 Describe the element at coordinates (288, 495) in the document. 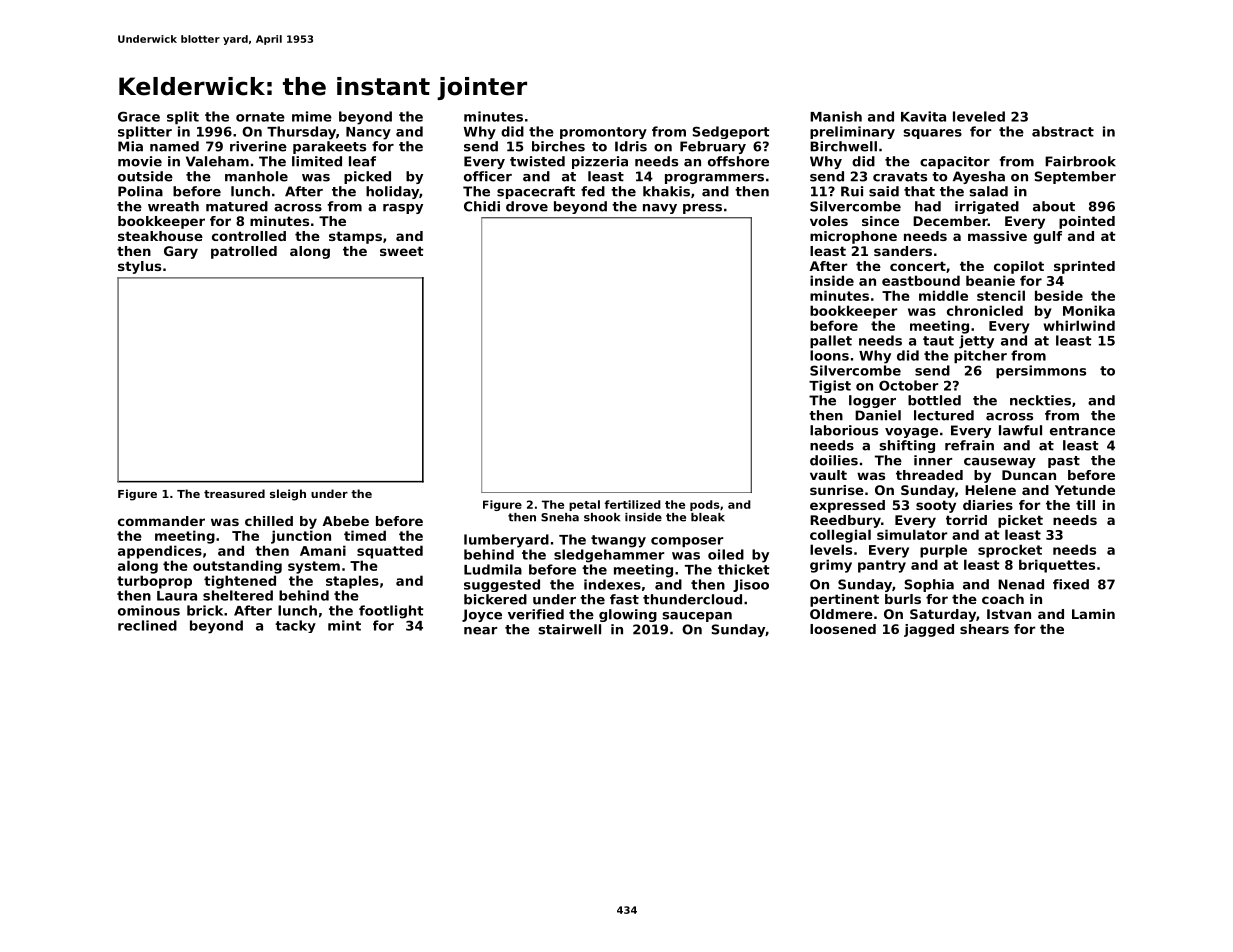

I see `sleigh` at that location.
